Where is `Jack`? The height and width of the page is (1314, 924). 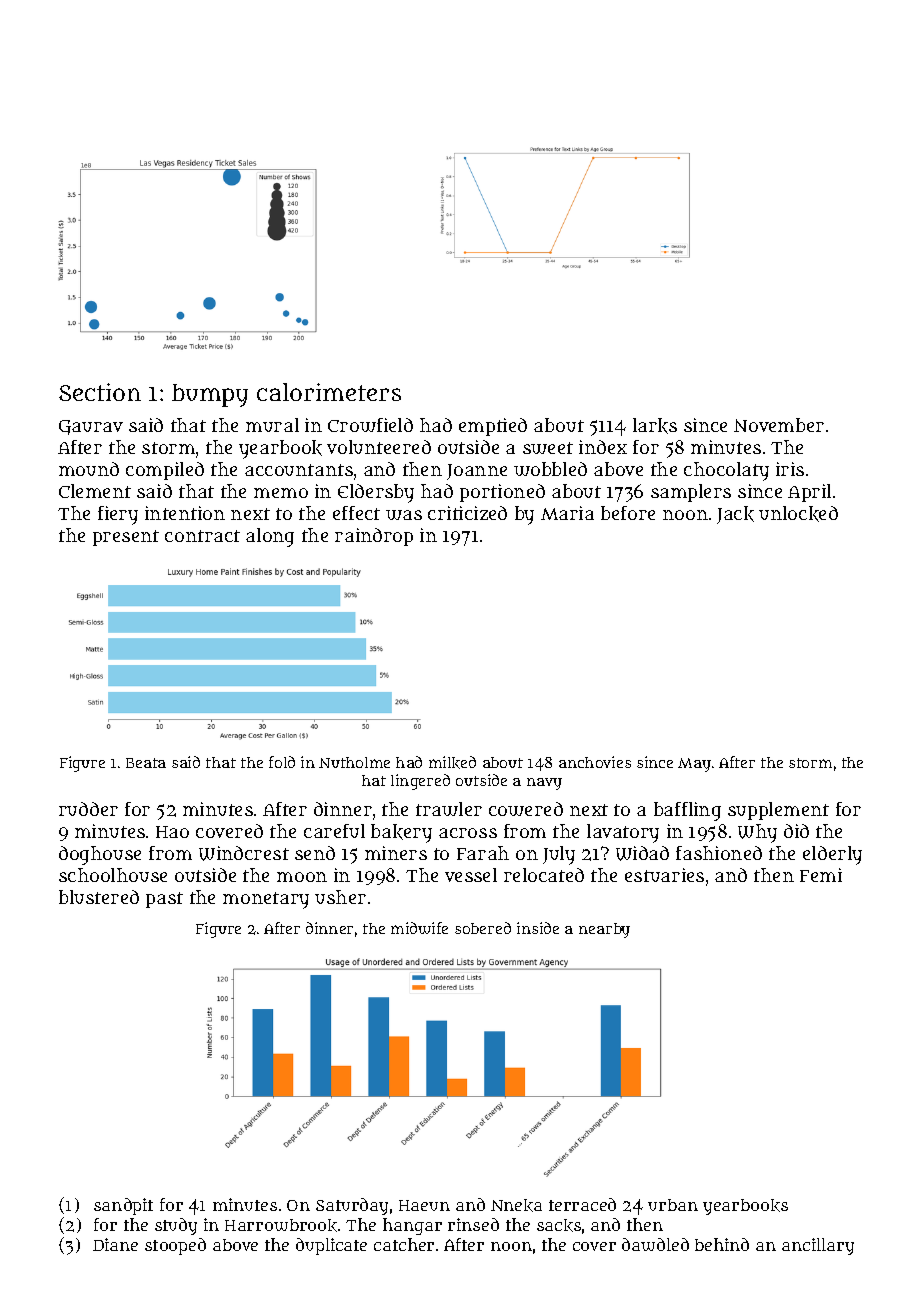
Jack is located at coordinates (735, 515).
